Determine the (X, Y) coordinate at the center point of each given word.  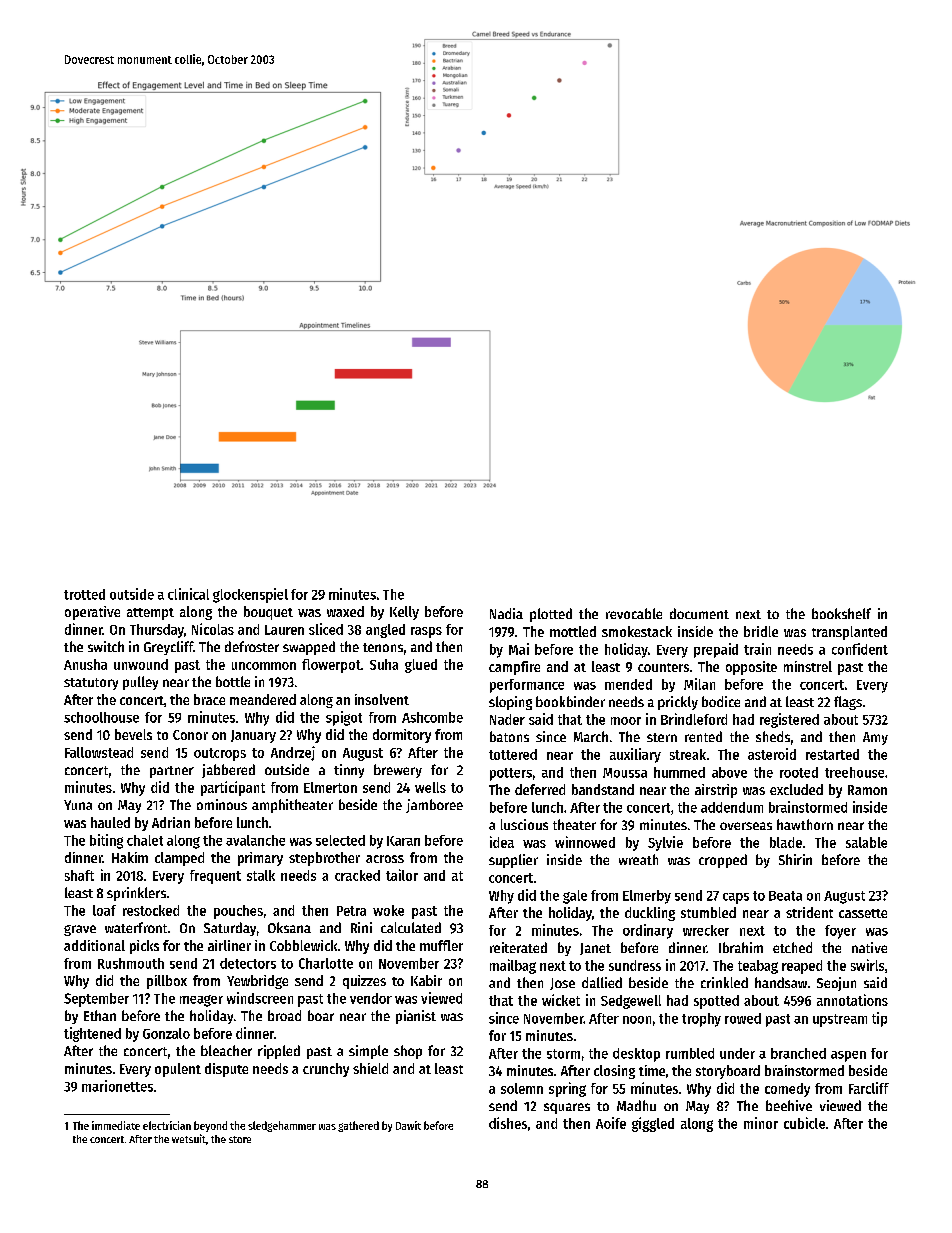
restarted (832, 754)
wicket (561, 1000)
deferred (540, 789)
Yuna (78, 805)
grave (80, 930)
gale (575, 897)
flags (848, 703)
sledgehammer (282, 1126)
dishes (508, 1123)
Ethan (100, 1015)
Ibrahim (741, 947)
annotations (852, 1000)
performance (527, 686)
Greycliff (168, 648)
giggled (653, 1124)
